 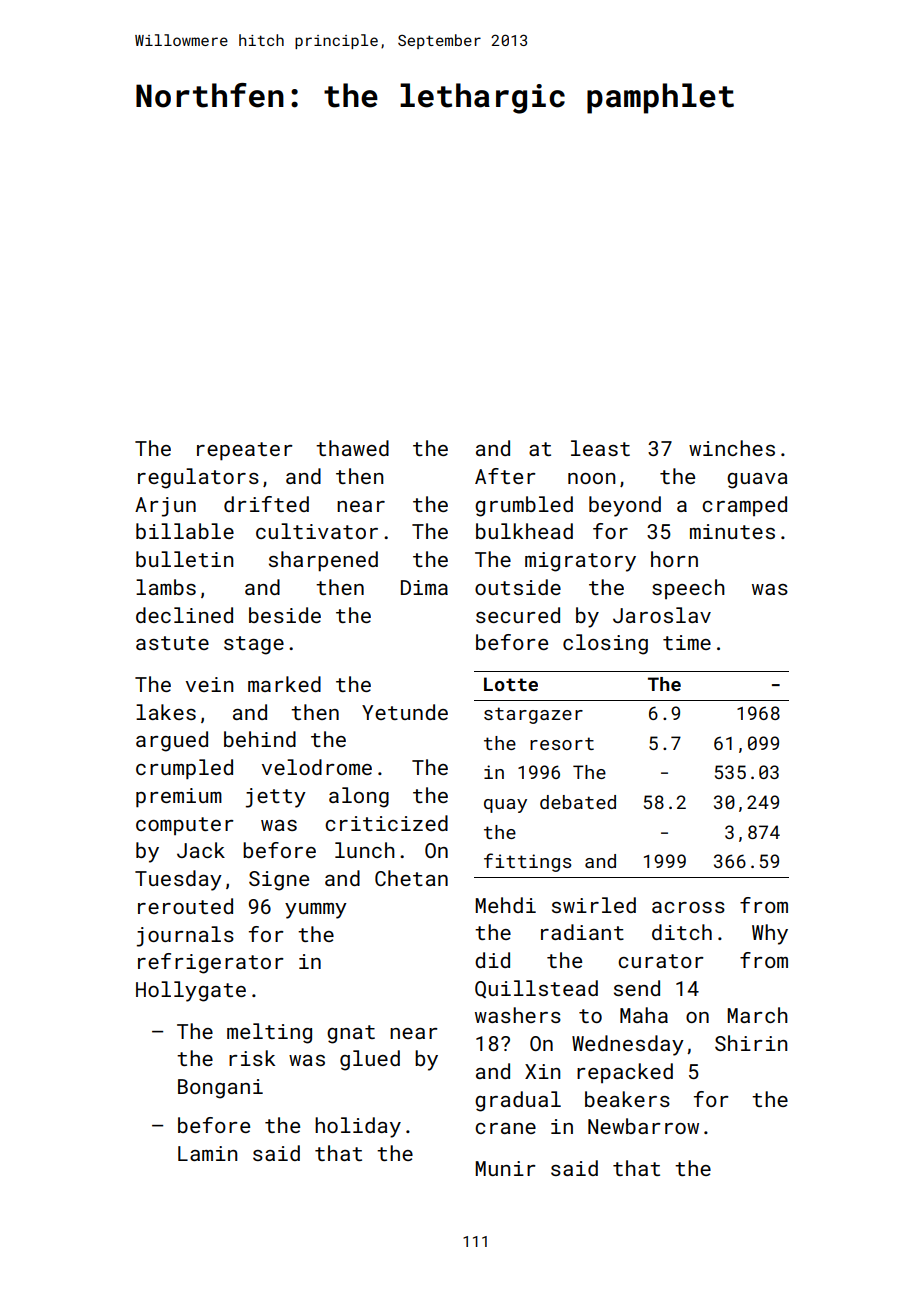 What do you see at coordinates (536, 989) in the document?
I see `Quillstead` at bounding box center [536, 989].
